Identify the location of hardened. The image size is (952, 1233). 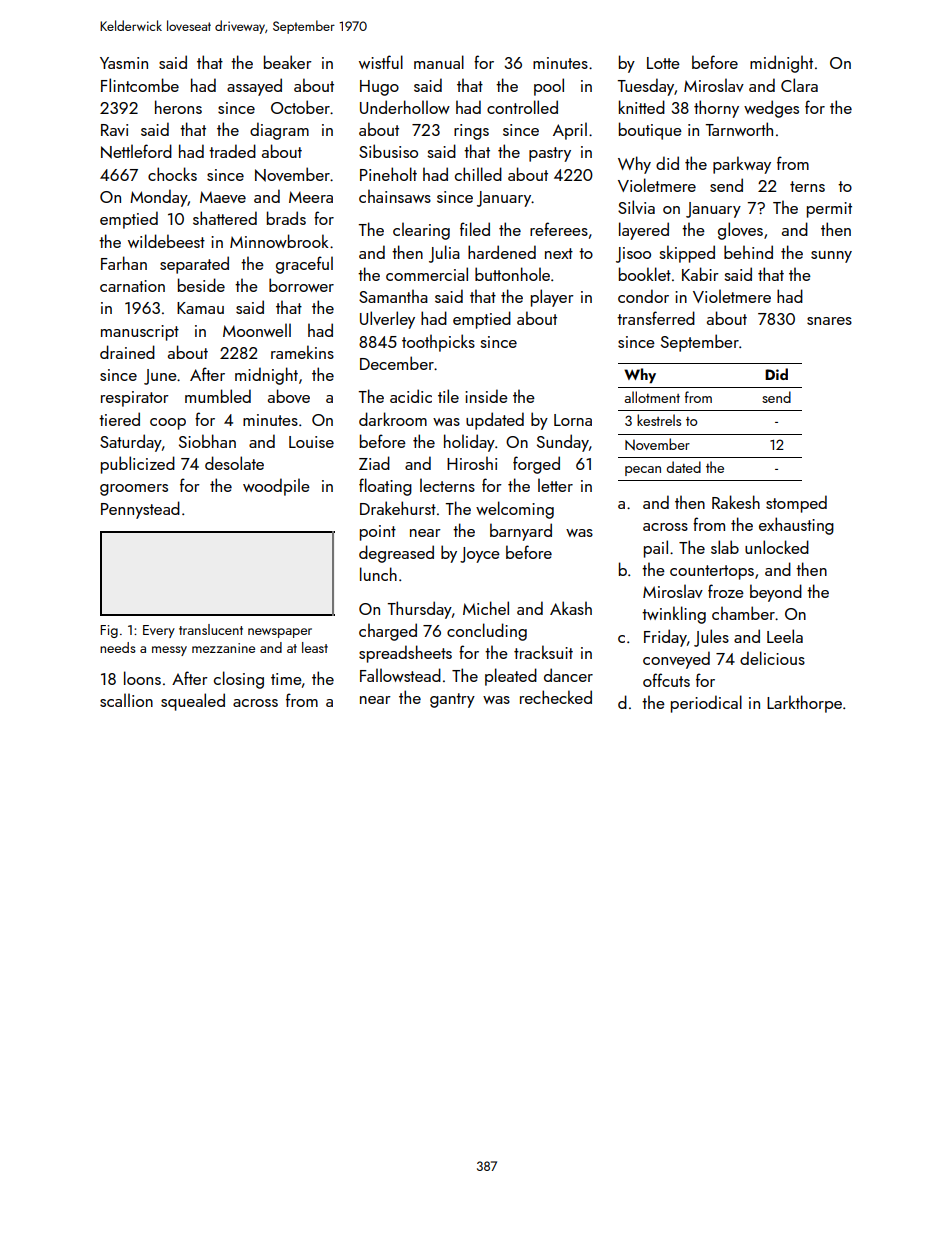
(502, 252).
